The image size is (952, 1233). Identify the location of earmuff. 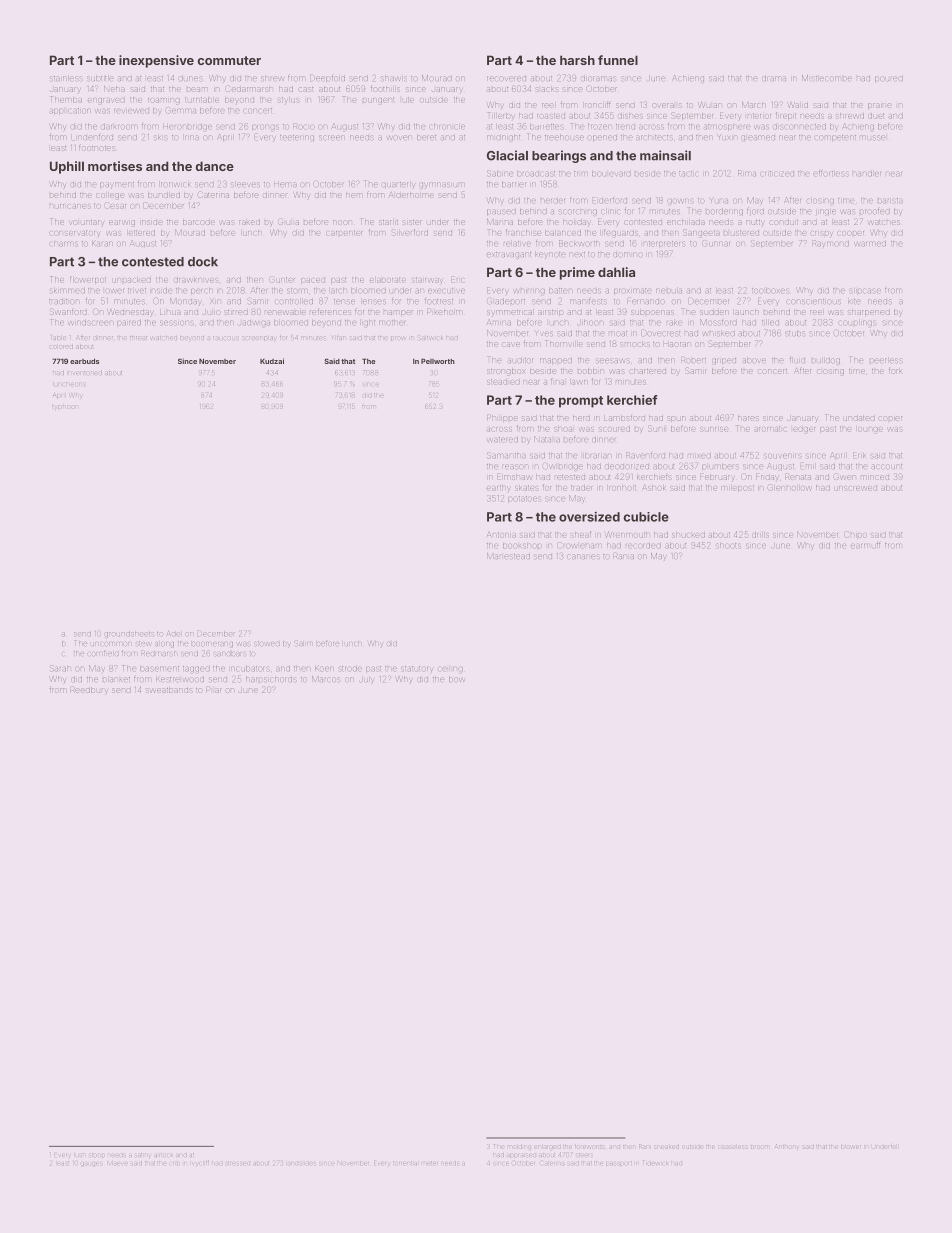
(865, 545).
